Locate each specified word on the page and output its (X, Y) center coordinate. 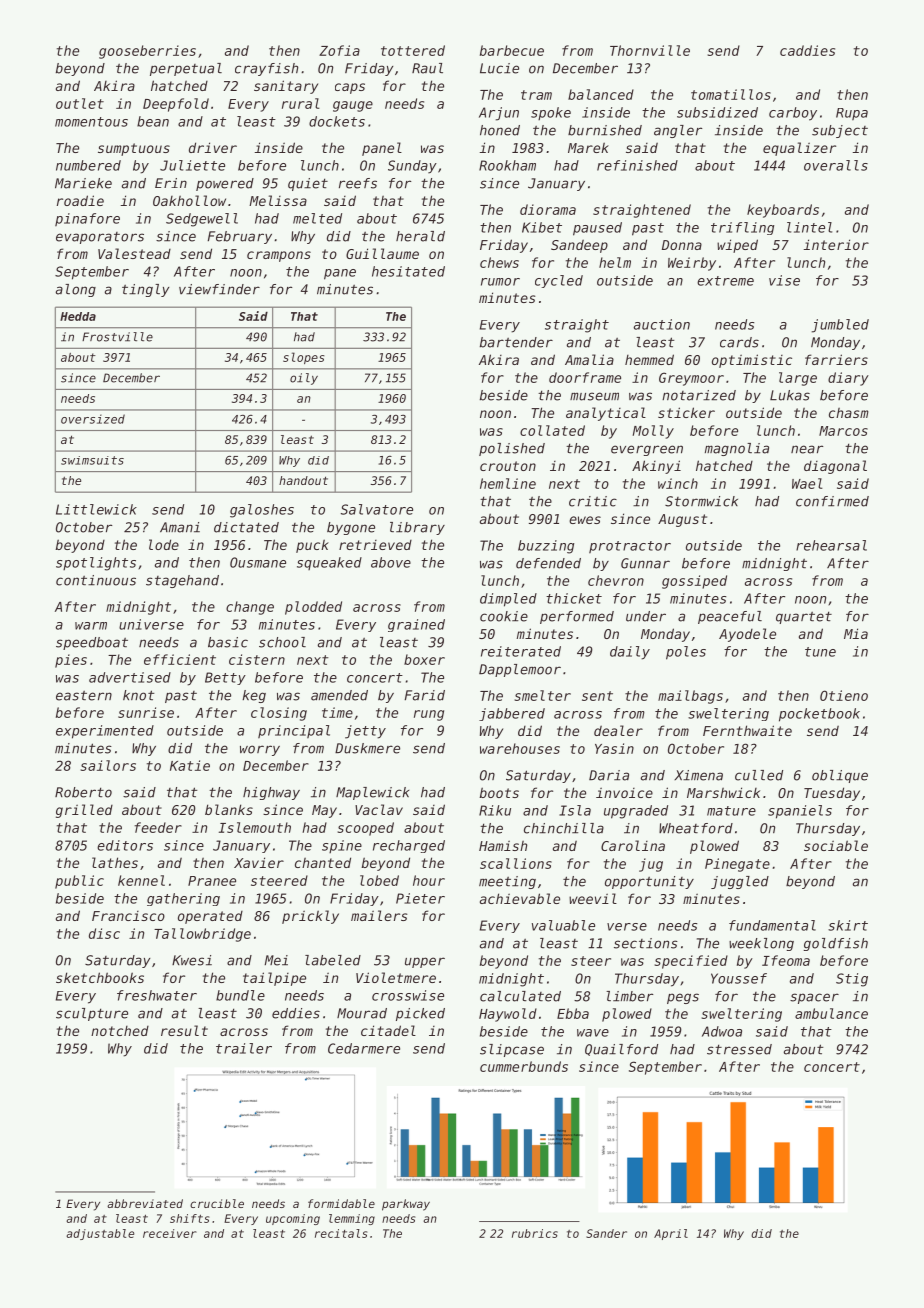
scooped (366, 829)
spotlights (96, 564)
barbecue (512, 50)
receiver (170, 1233)
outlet (80, 103)
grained (416, 625)
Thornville (650, 50)
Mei (276, 960)
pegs (683, 998)
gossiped (694, 582)
